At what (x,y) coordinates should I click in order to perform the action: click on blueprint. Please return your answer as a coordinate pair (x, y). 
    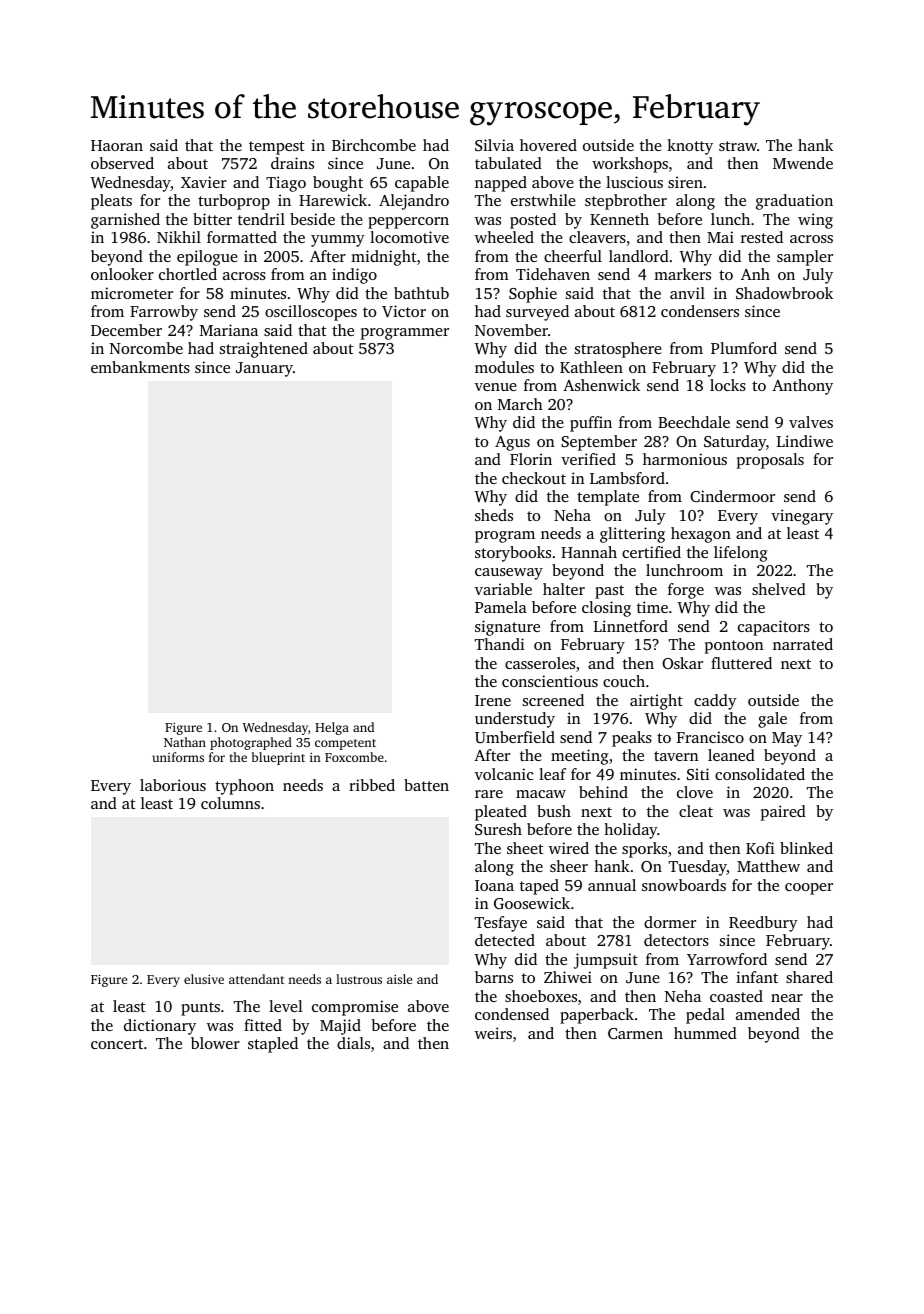
    Looking at the image, I should click on (278, 758).
